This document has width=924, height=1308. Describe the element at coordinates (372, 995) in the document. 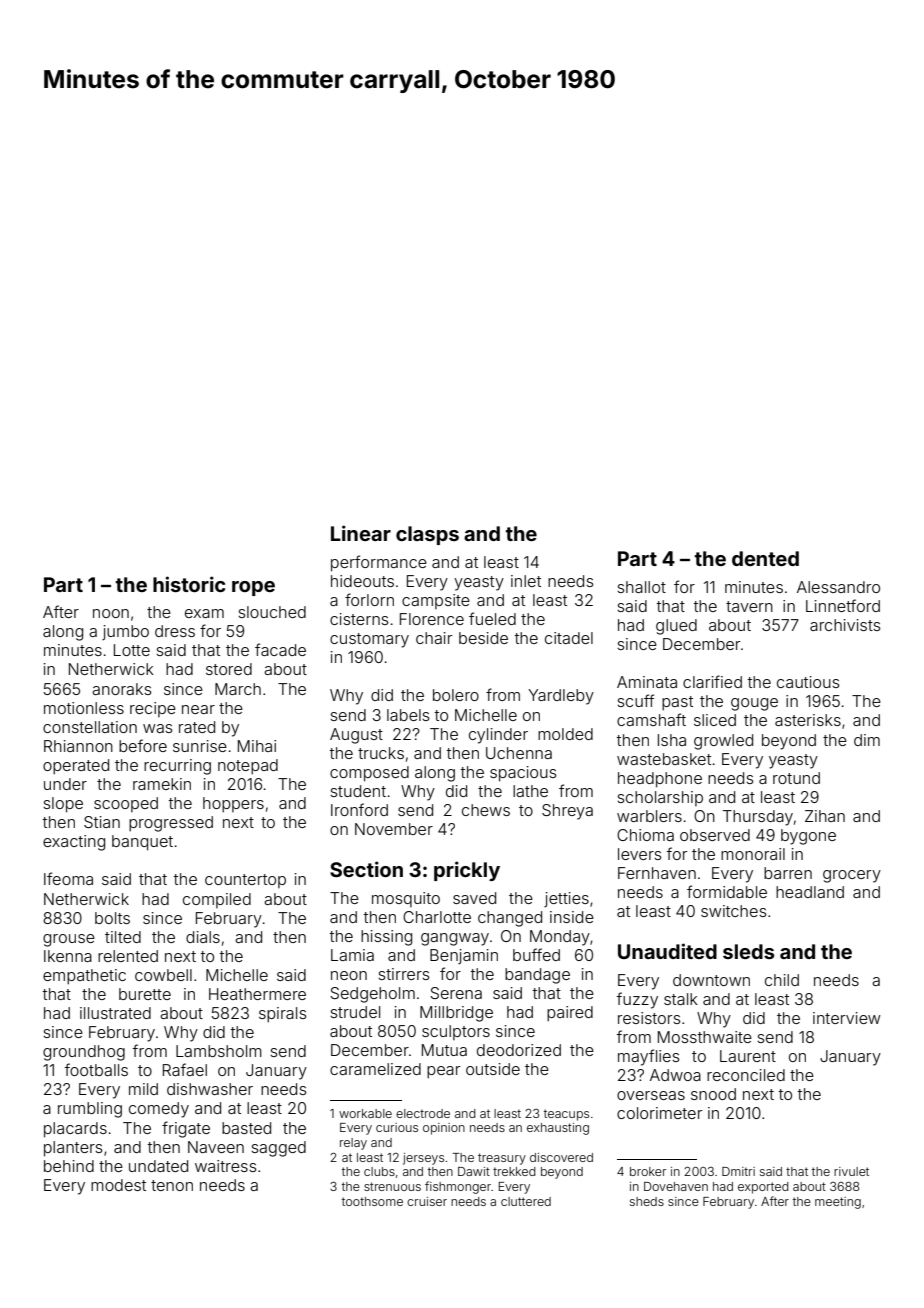

I see `Sedgeholm` at that location.
